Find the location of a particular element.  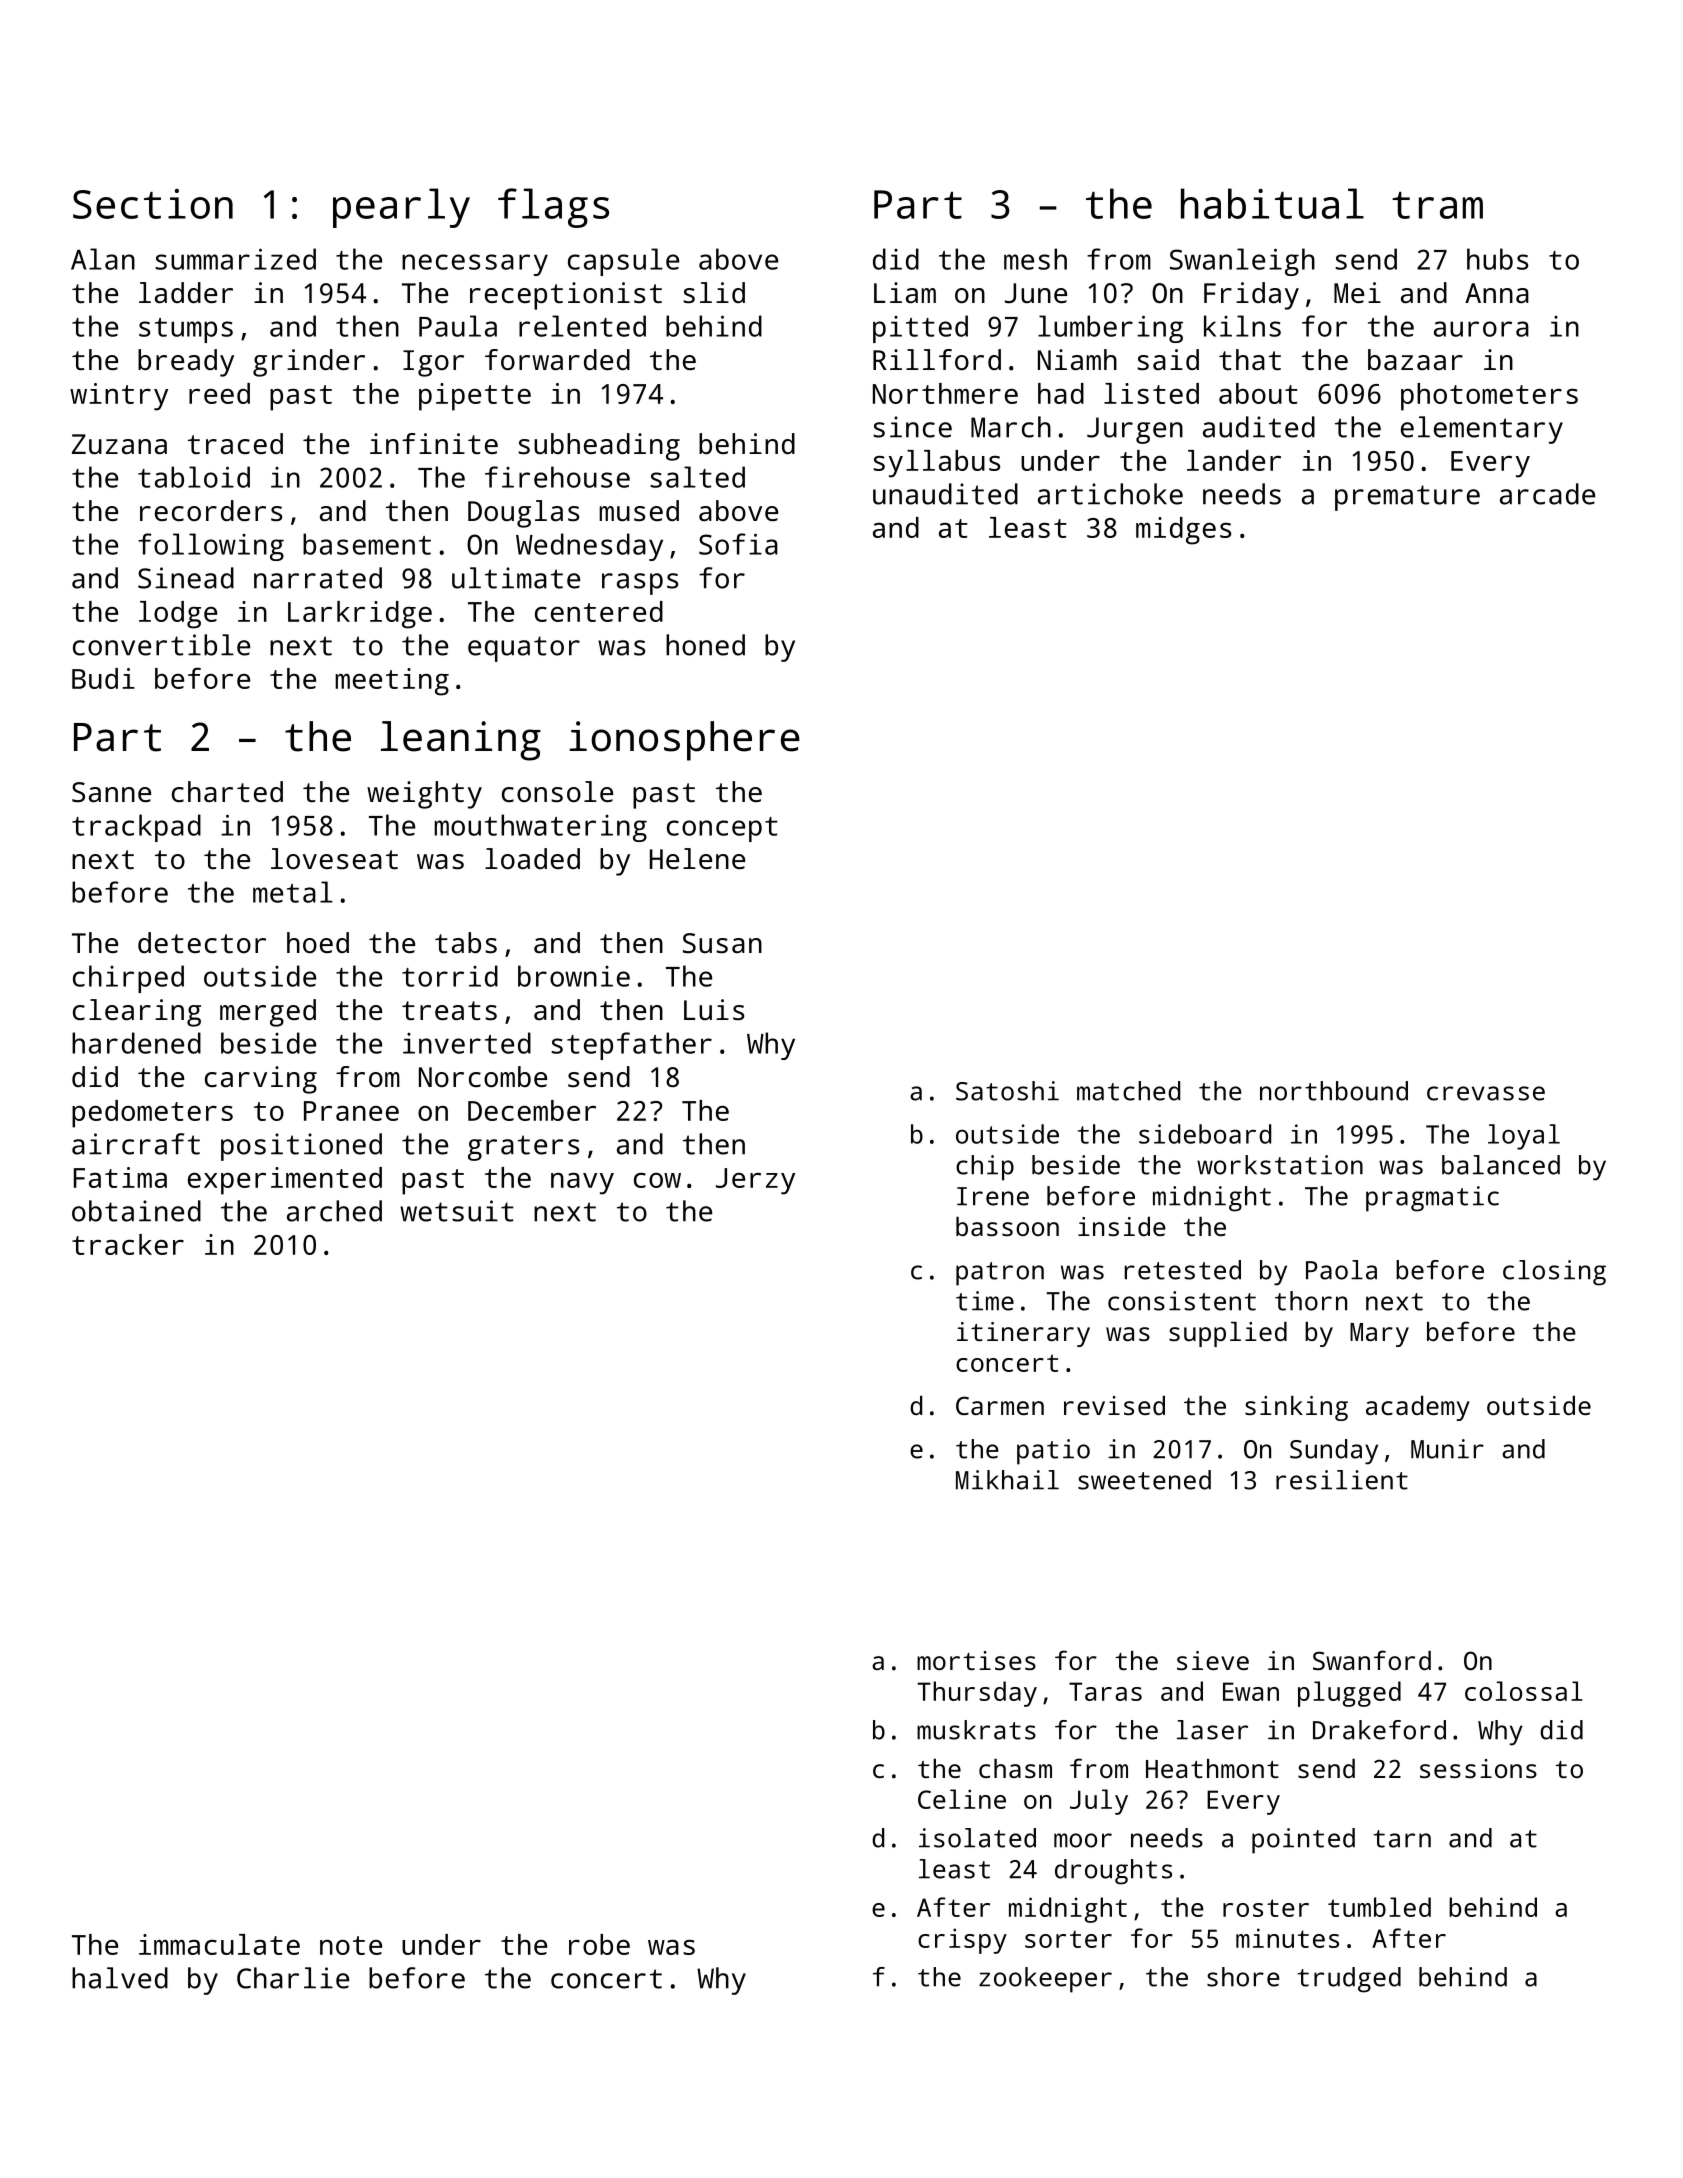

laser is located at coordinates (1212, 1730).
